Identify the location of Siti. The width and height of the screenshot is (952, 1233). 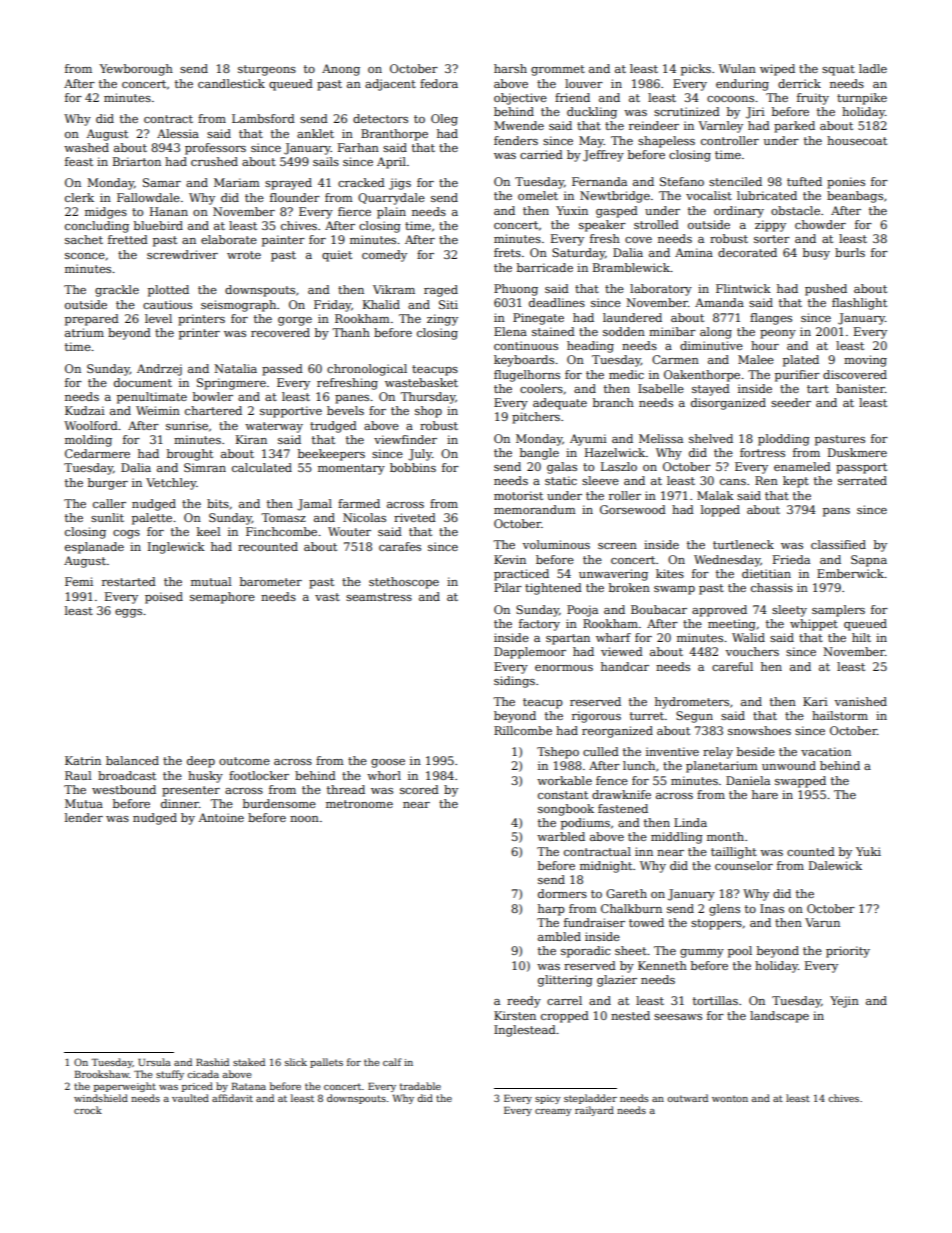
(448, 304).
